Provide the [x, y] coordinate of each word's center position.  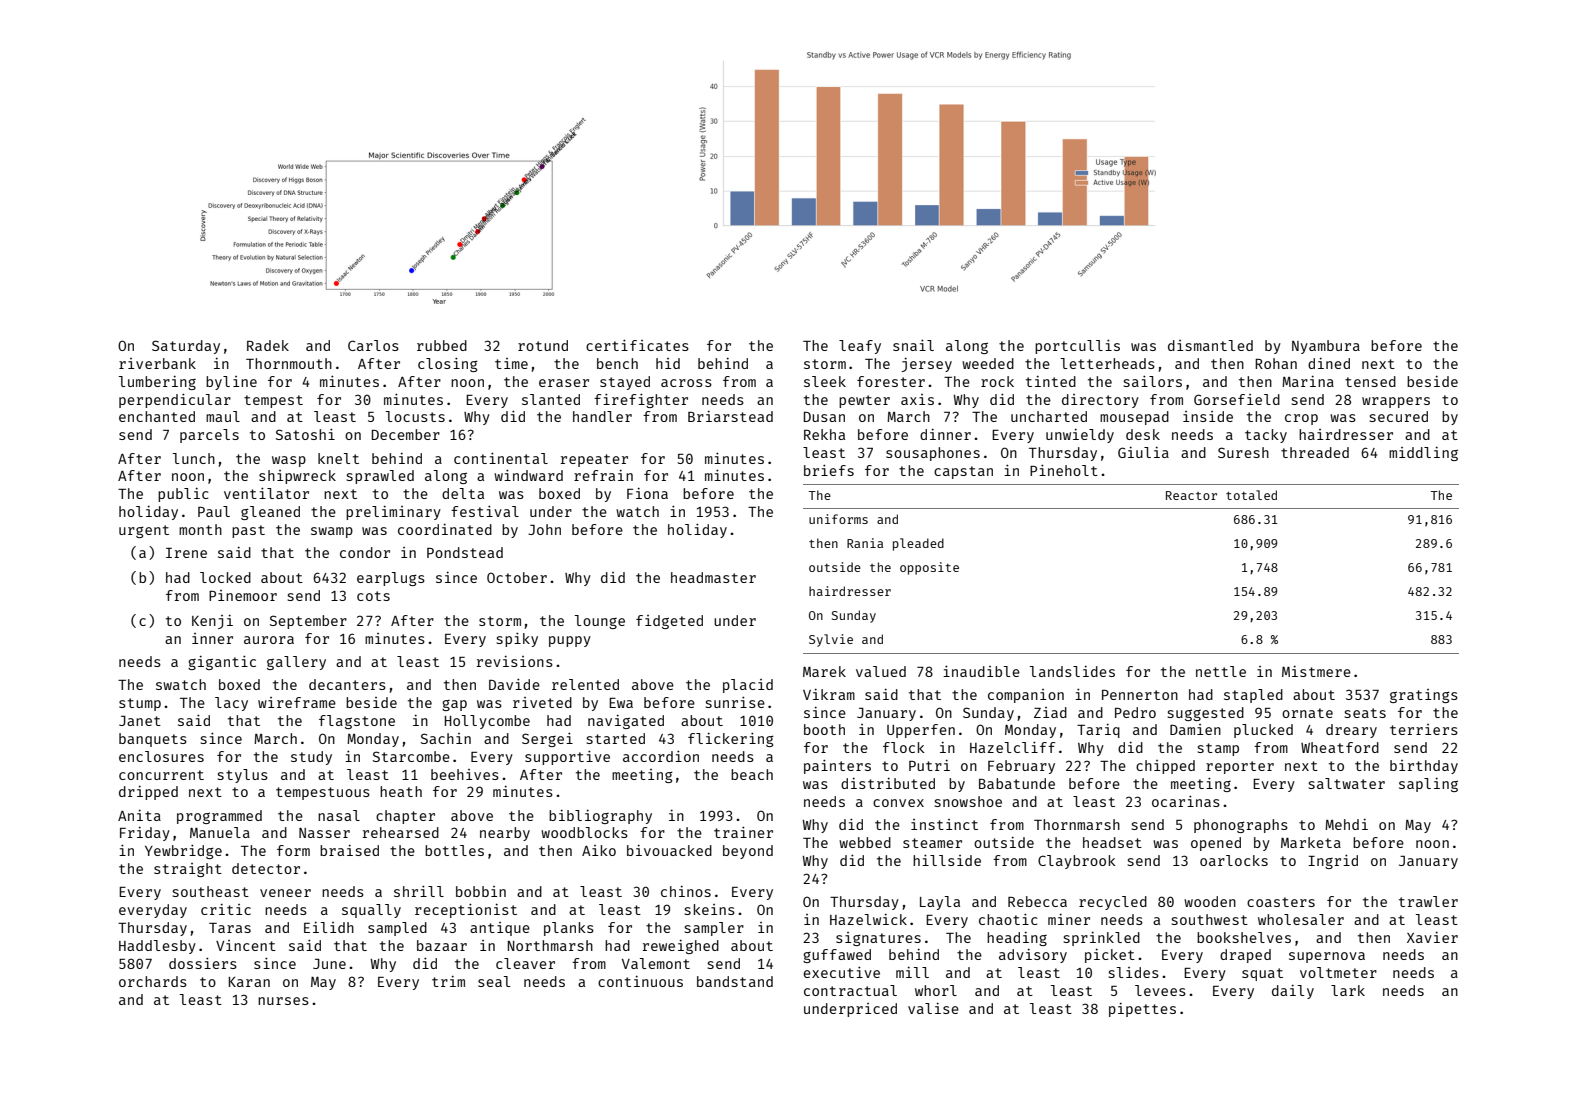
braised [349, 850]
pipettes [1142, 1010]
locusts [415, 416]
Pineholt [1064, 470]
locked [225, 577]
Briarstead [730, 416]
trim [448, 981]
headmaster [713, 577]
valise [933, 1008]
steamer [932, 843]
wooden [1210, 901]
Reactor [1191, 495]
